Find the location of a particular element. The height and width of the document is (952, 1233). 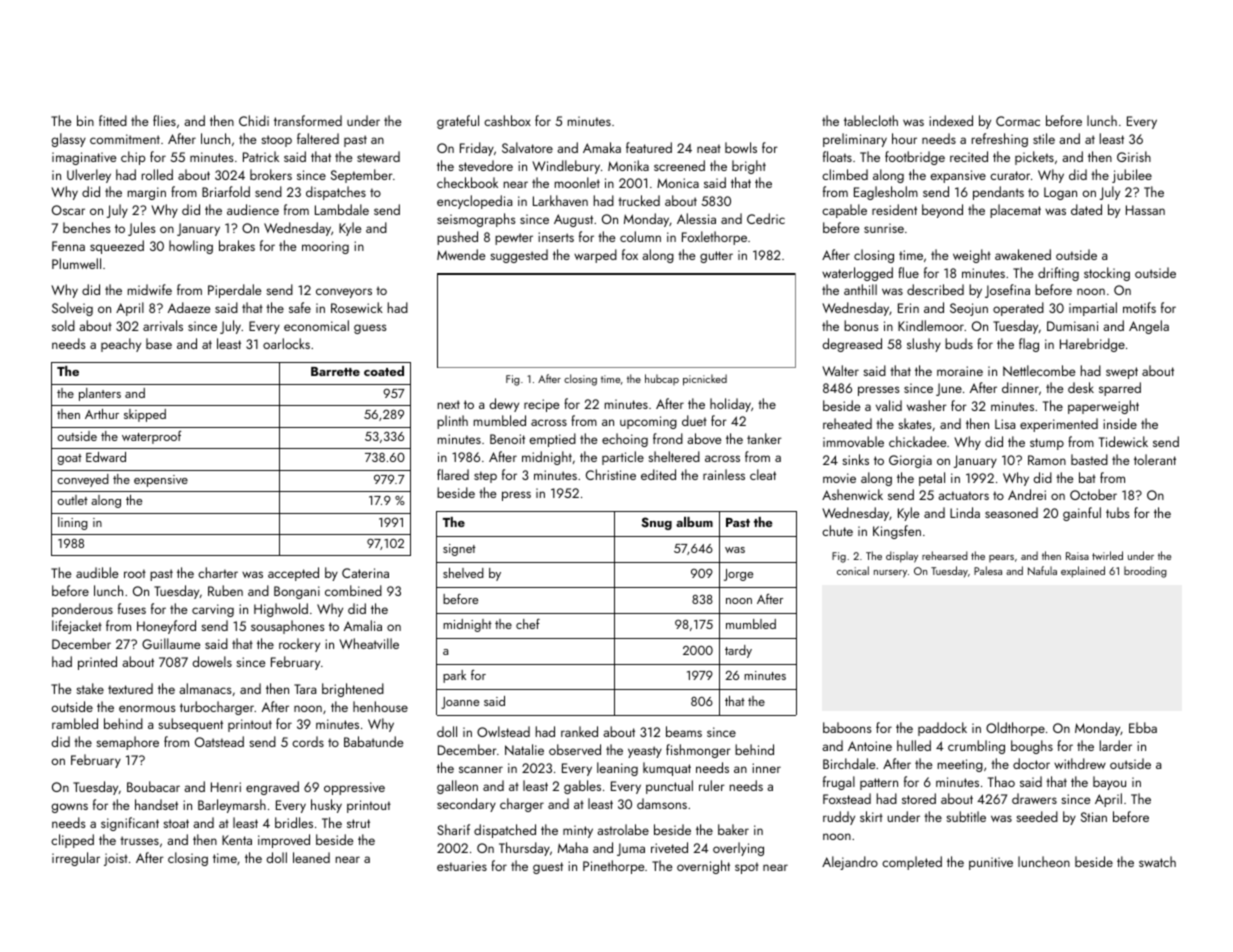

transformed is located at coordinates (308, 120).
